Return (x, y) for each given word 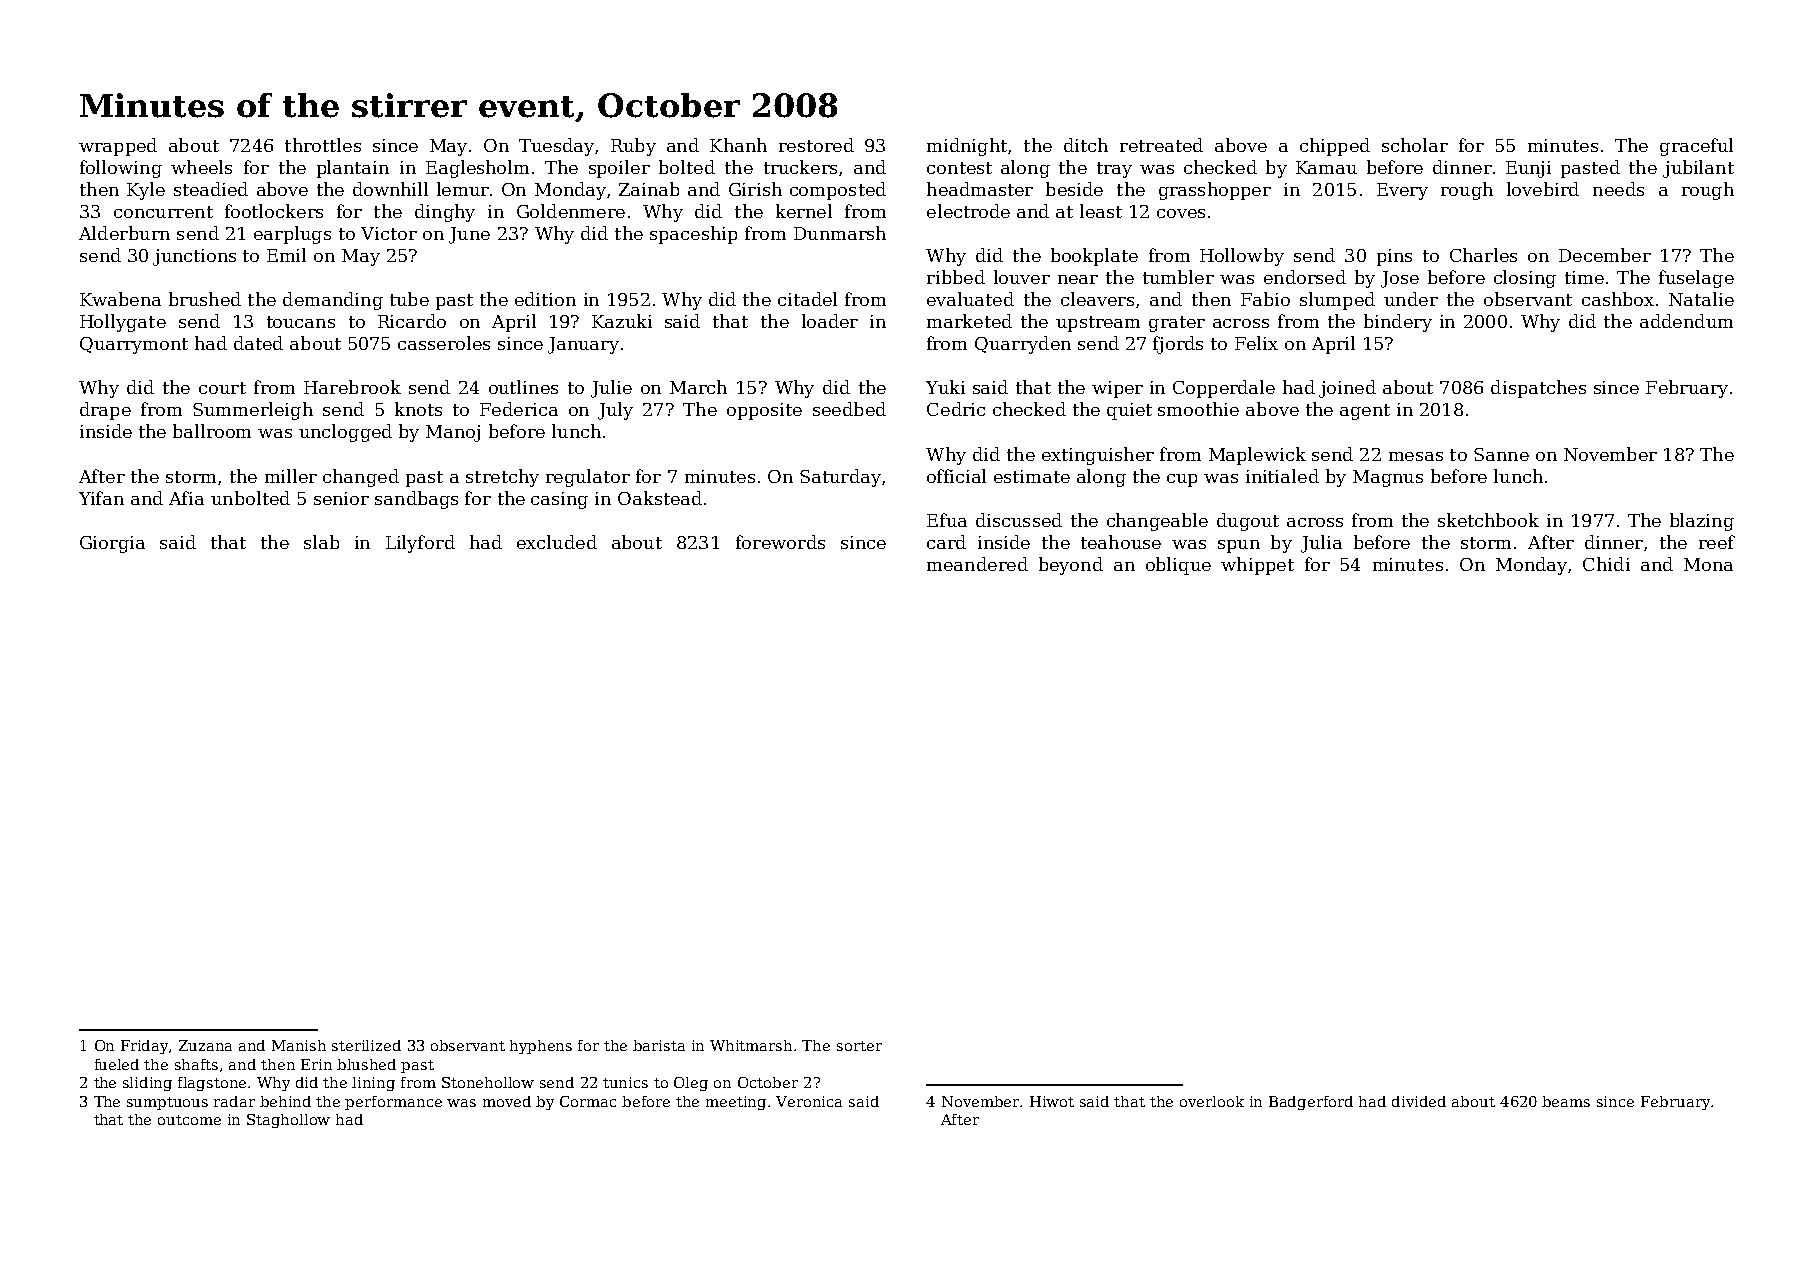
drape (105, 411)
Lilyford (420, 544)
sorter (859, 1046)
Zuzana (205, 1045)
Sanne (1501, 454)
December (1605, 255)
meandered (977, 564)
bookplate (1094, 257)
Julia (1321, 544)
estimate (1032, 476)
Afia (186, 498)
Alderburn (124, 233)
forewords (780, 542)
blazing (1702, 522)
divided (1419, 1101)
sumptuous (167, 1103)
